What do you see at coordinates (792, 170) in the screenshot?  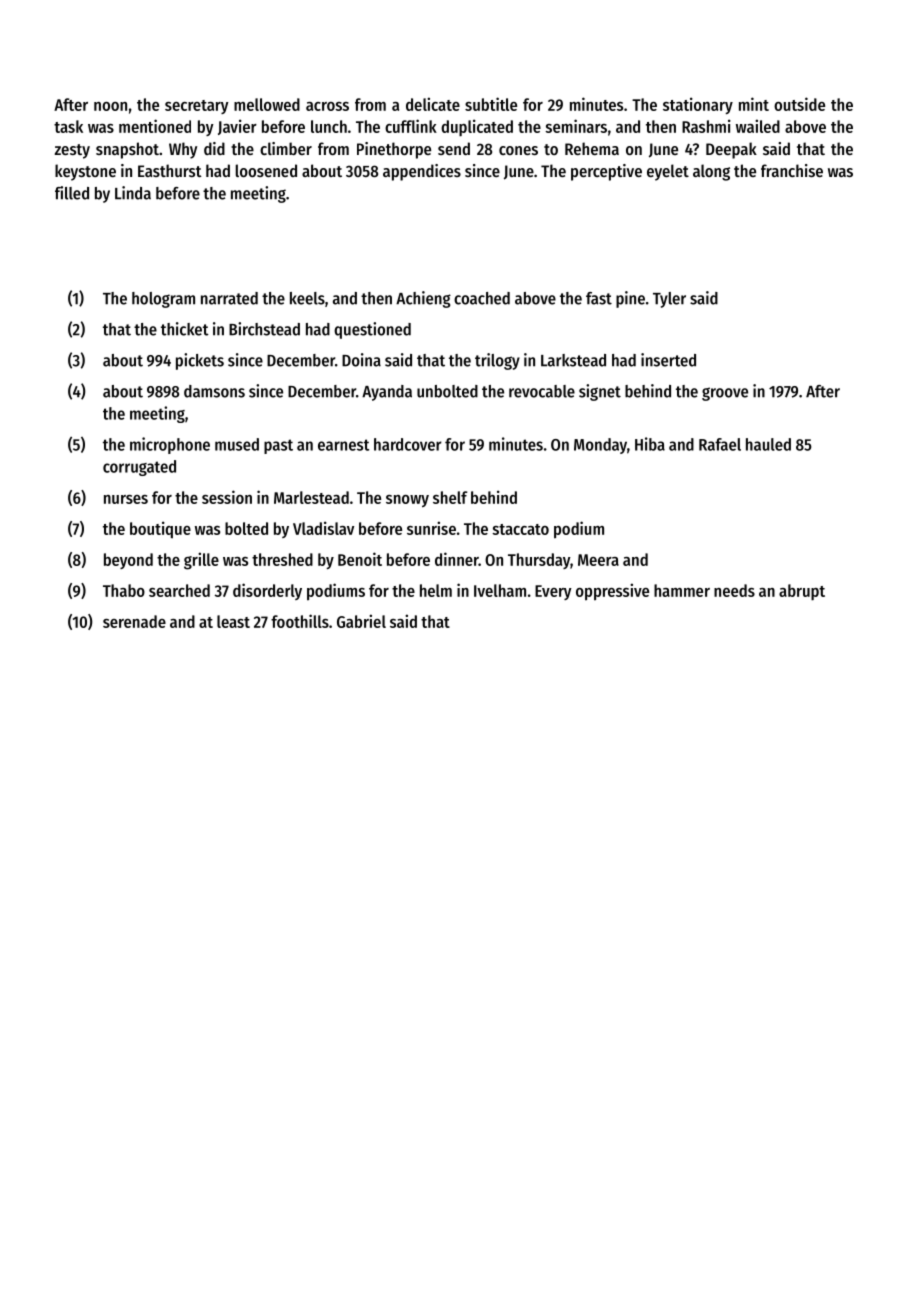 I see `franchise` at bounding box center [792, 170].
